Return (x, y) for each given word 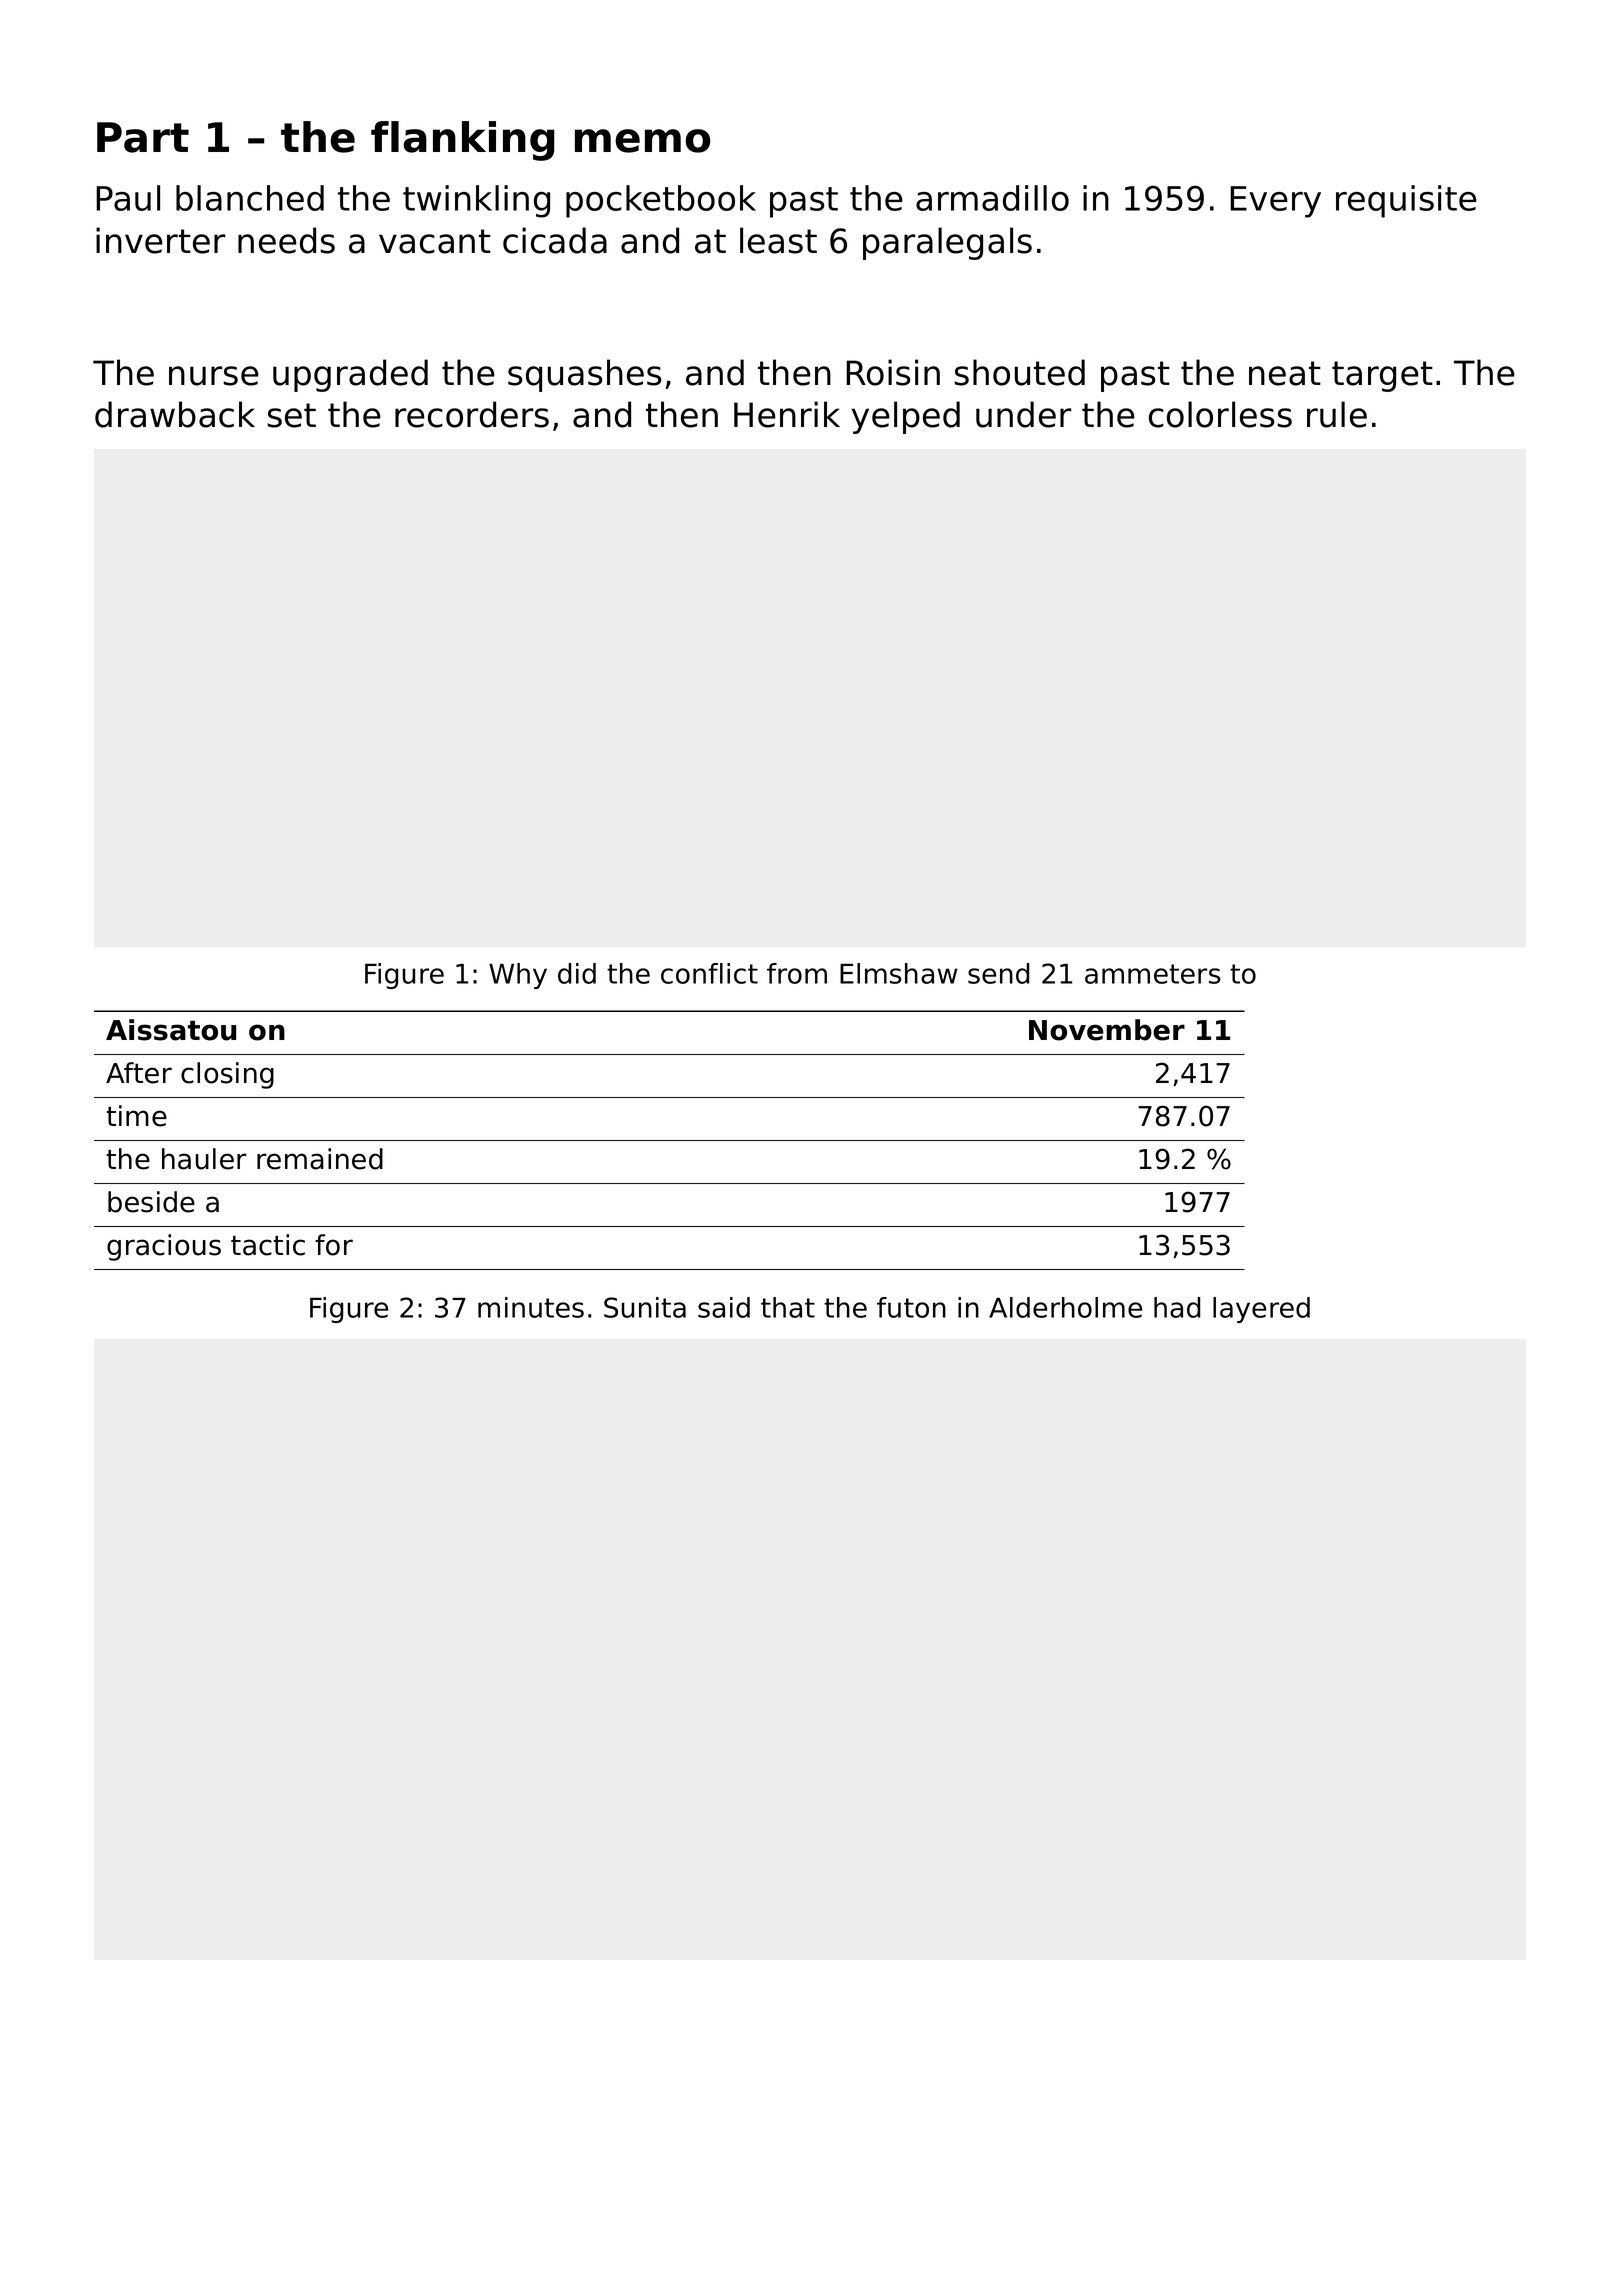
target (1382, 376)
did (577, 973)
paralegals (947, 243)
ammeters (1153, 974)
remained (320, 1159)
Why (518, 976)
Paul (128, 198)
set (292, 415)
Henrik (787, 414)
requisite (1406, 201)
